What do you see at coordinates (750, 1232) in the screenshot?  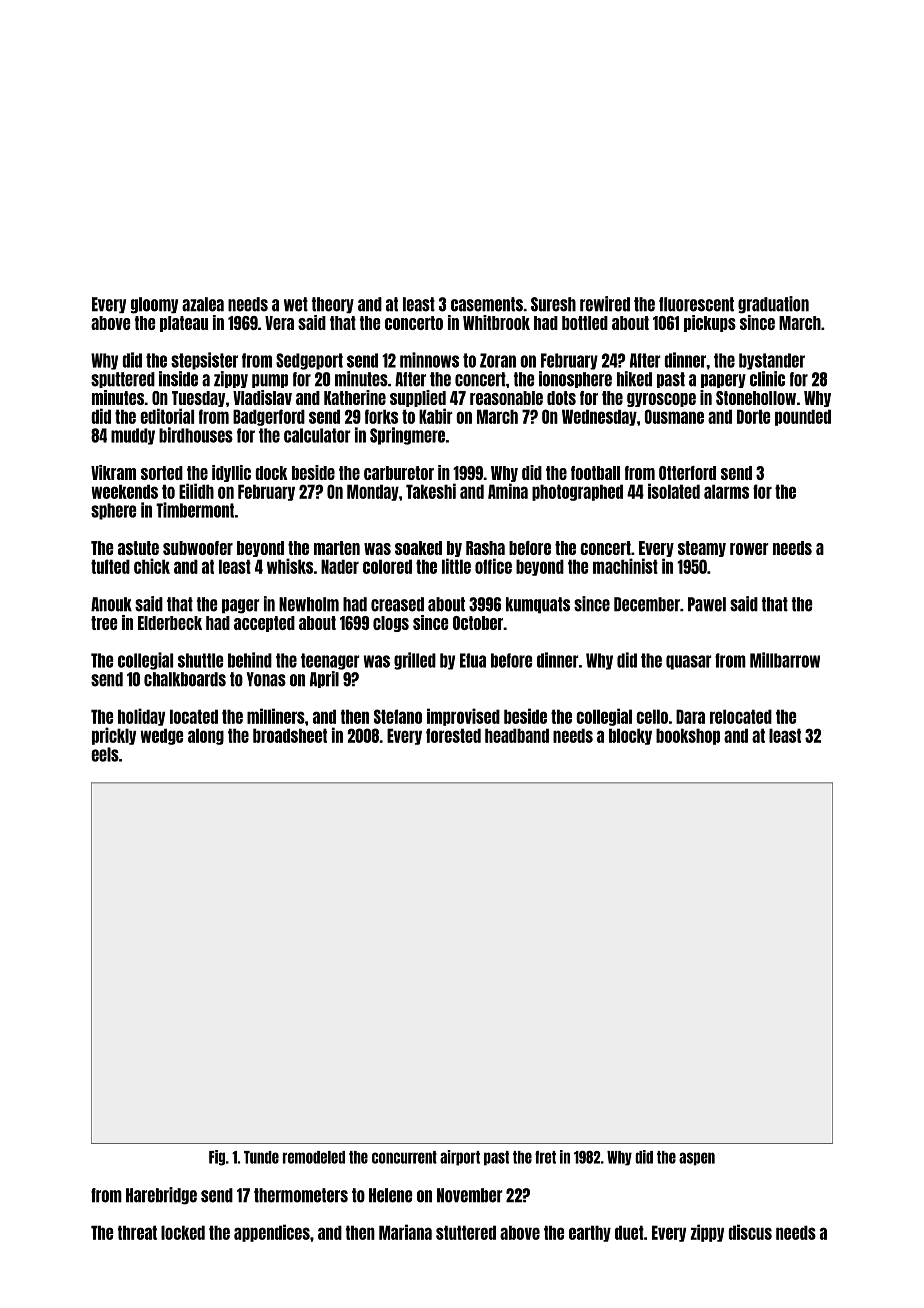 I see `discus` at bounding box center [750, 1232].
